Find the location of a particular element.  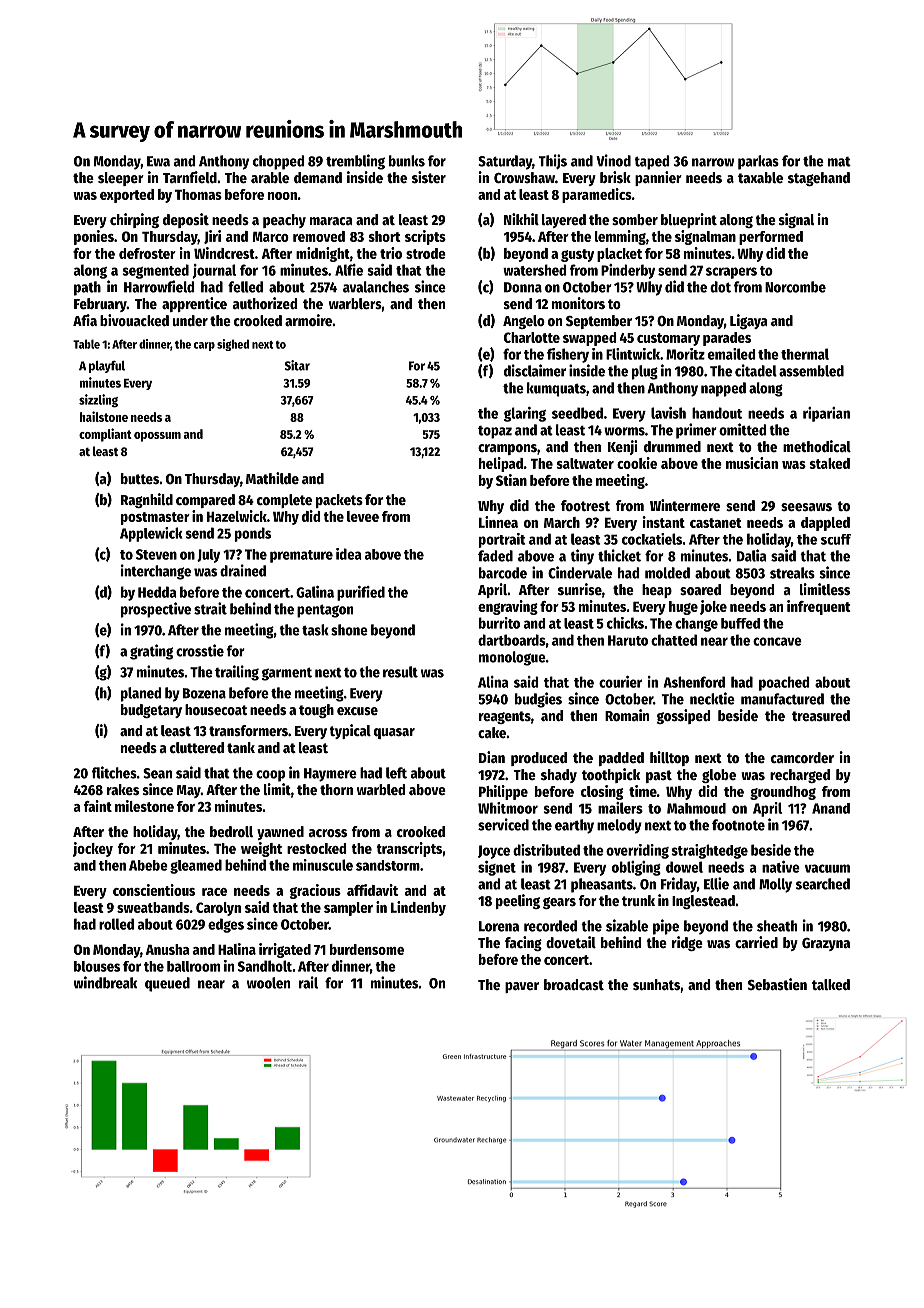

playful is located at coordinates (107, 367).
